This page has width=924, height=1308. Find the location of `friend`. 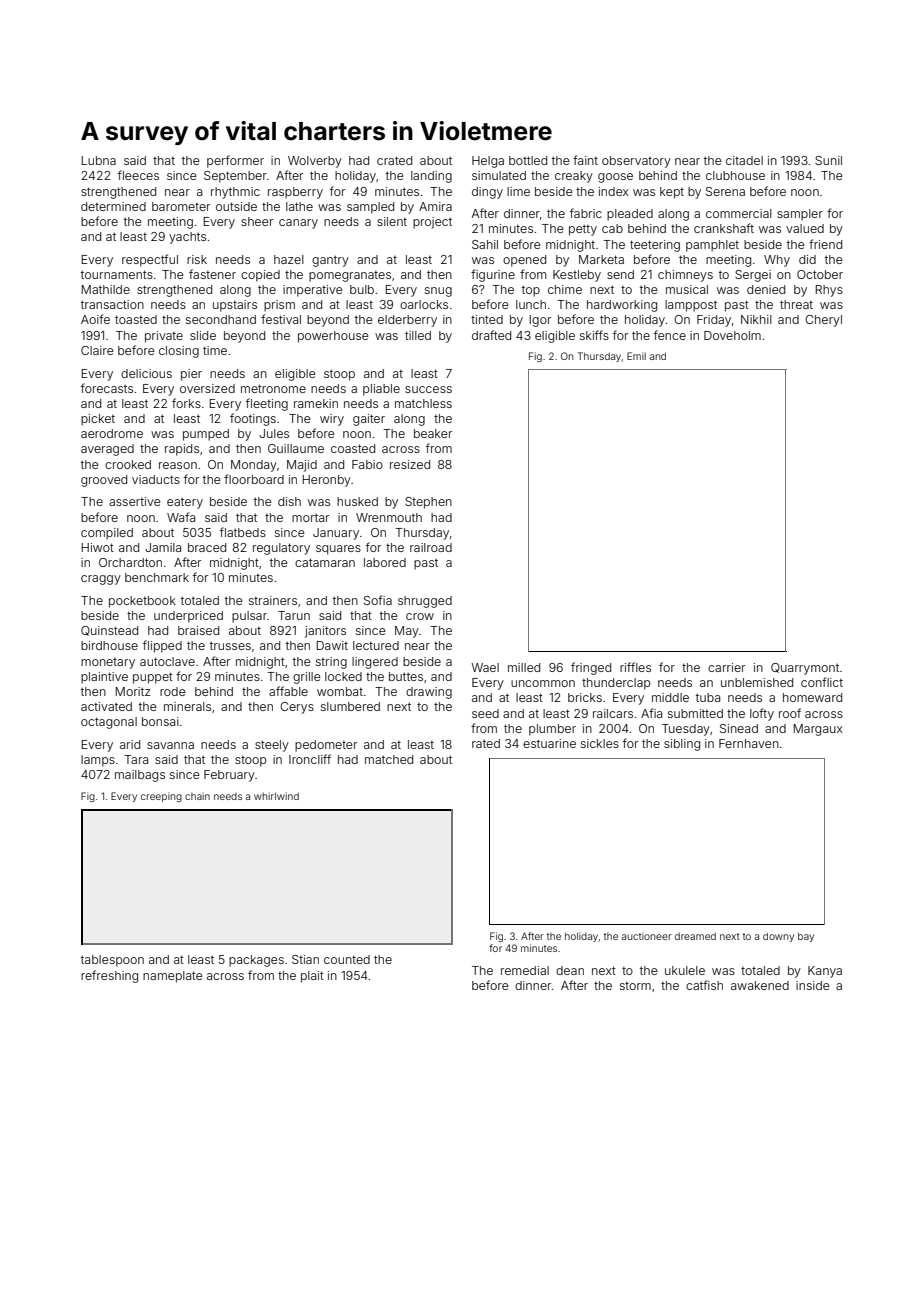

friend is located at coordinates (825, 244).
